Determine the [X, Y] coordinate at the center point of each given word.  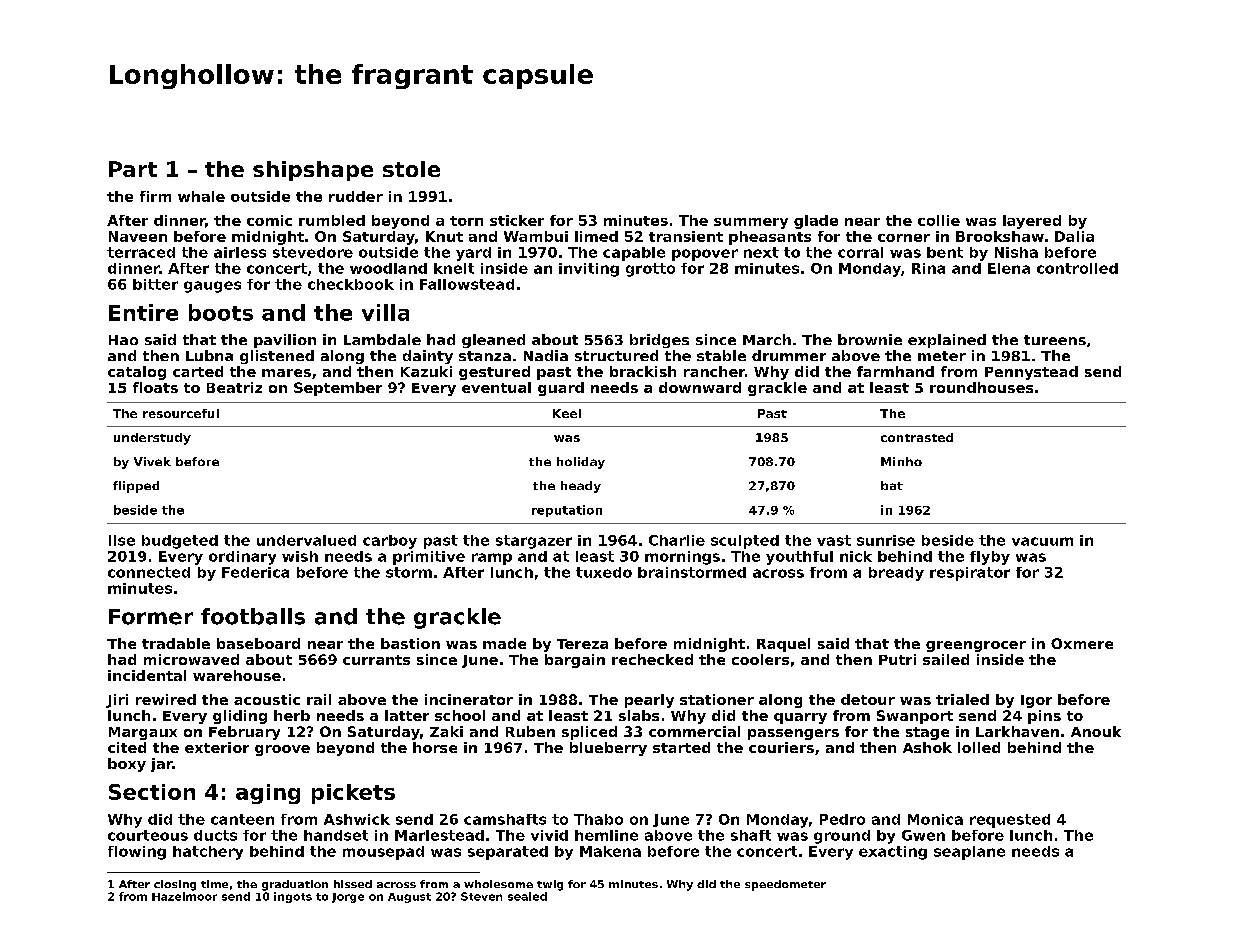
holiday [581, 463]
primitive [429, 558]
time [214, 884]
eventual [496, 387]
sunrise [886, 540]
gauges [212, 287]
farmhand [895, 371]
